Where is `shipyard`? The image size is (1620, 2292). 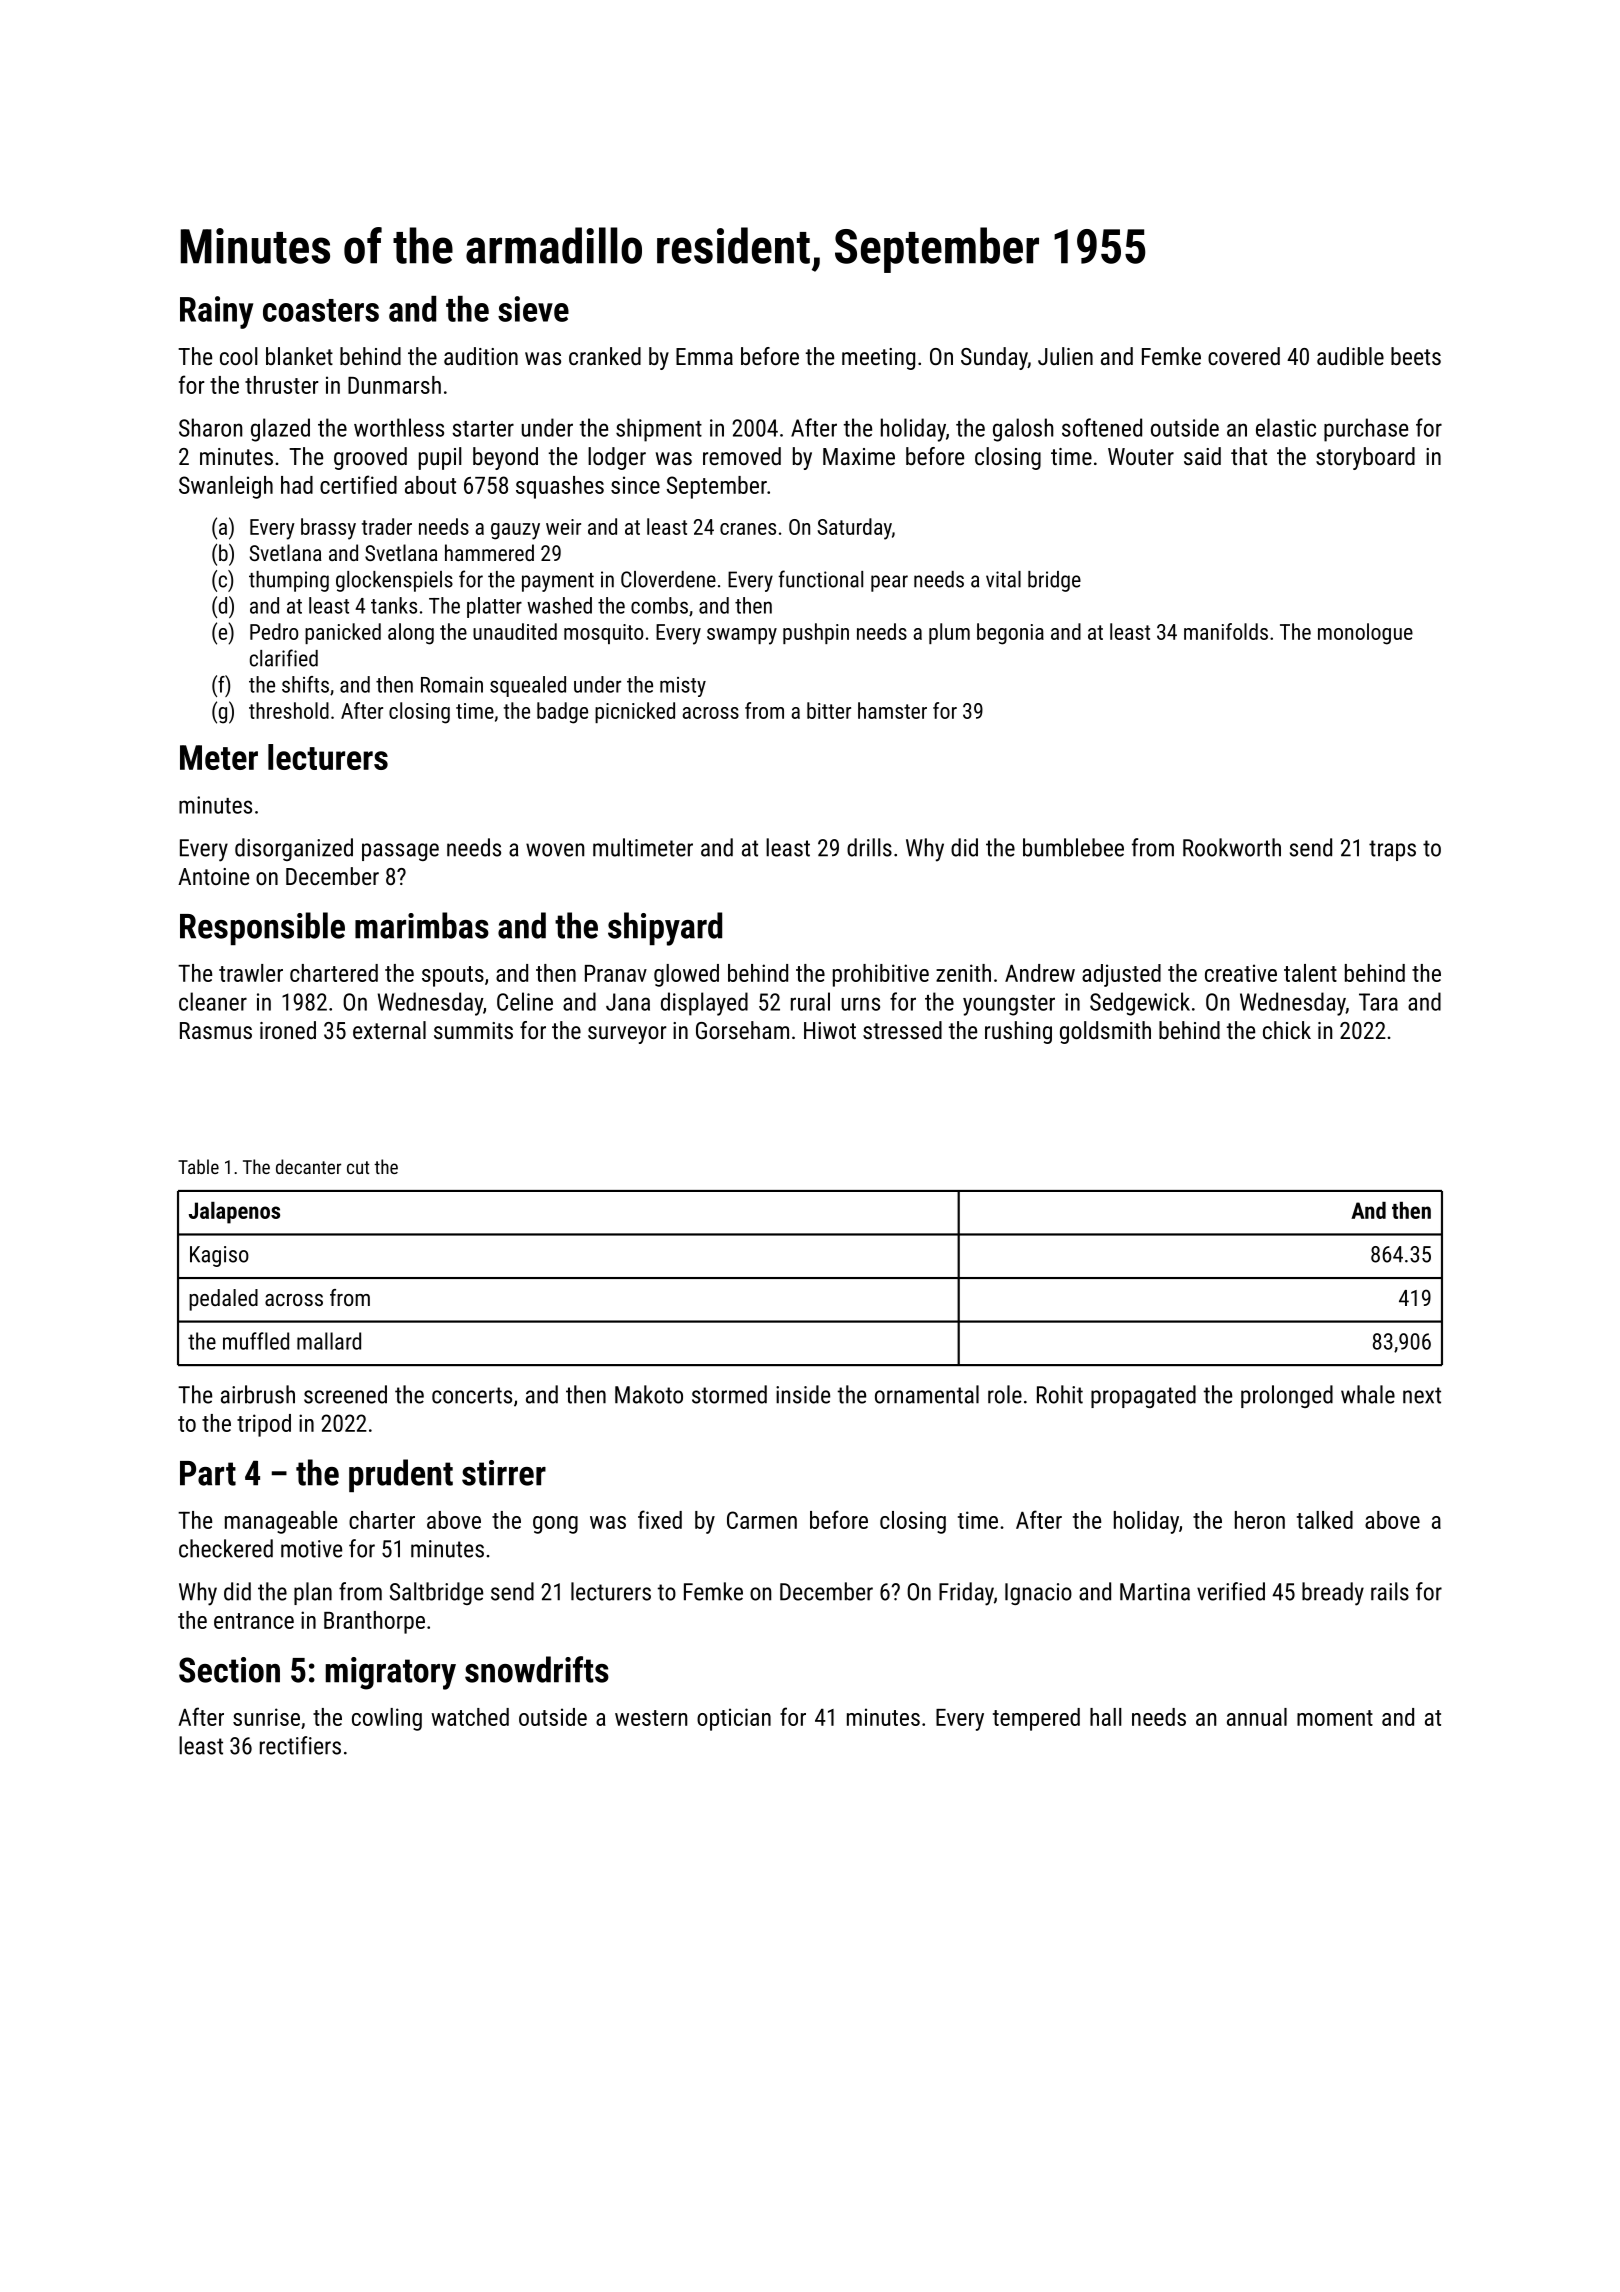 shipyard is located at coordinates (665, 929).
